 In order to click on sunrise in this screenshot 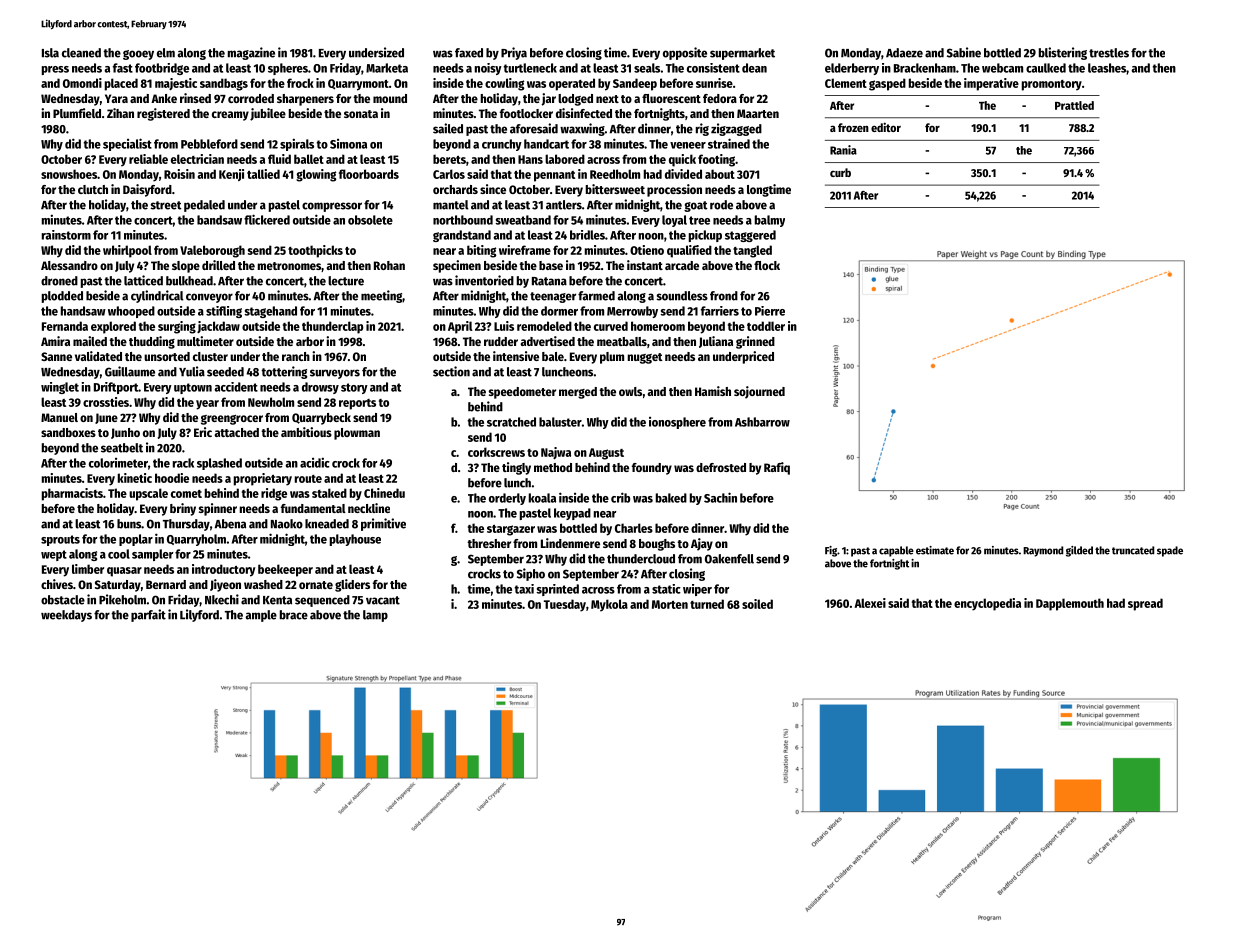, I will do `click(714, 83)`.
